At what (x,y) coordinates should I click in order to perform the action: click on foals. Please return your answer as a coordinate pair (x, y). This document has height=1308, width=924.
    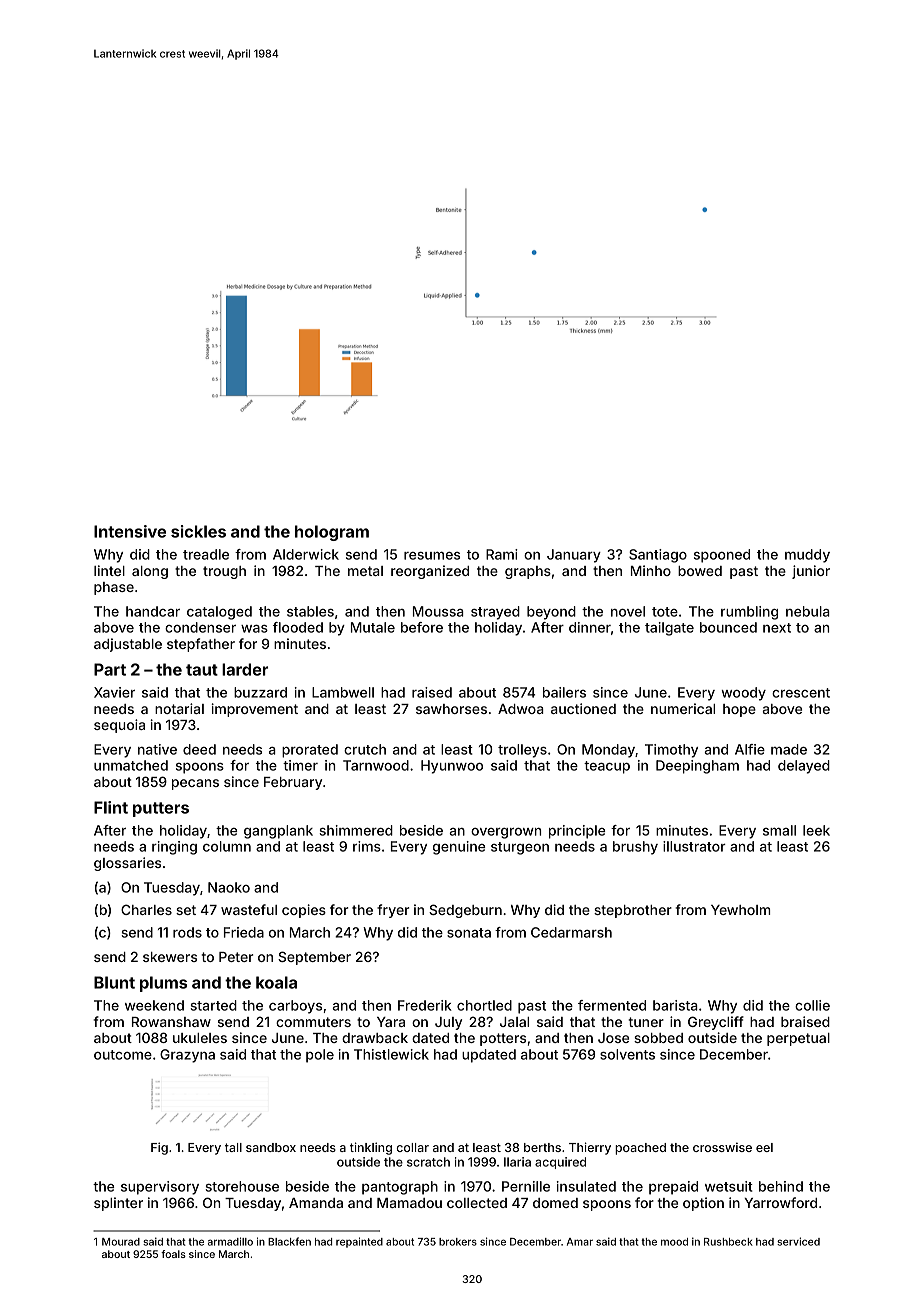
    Looking at the image, I should click on (173, 1254).
